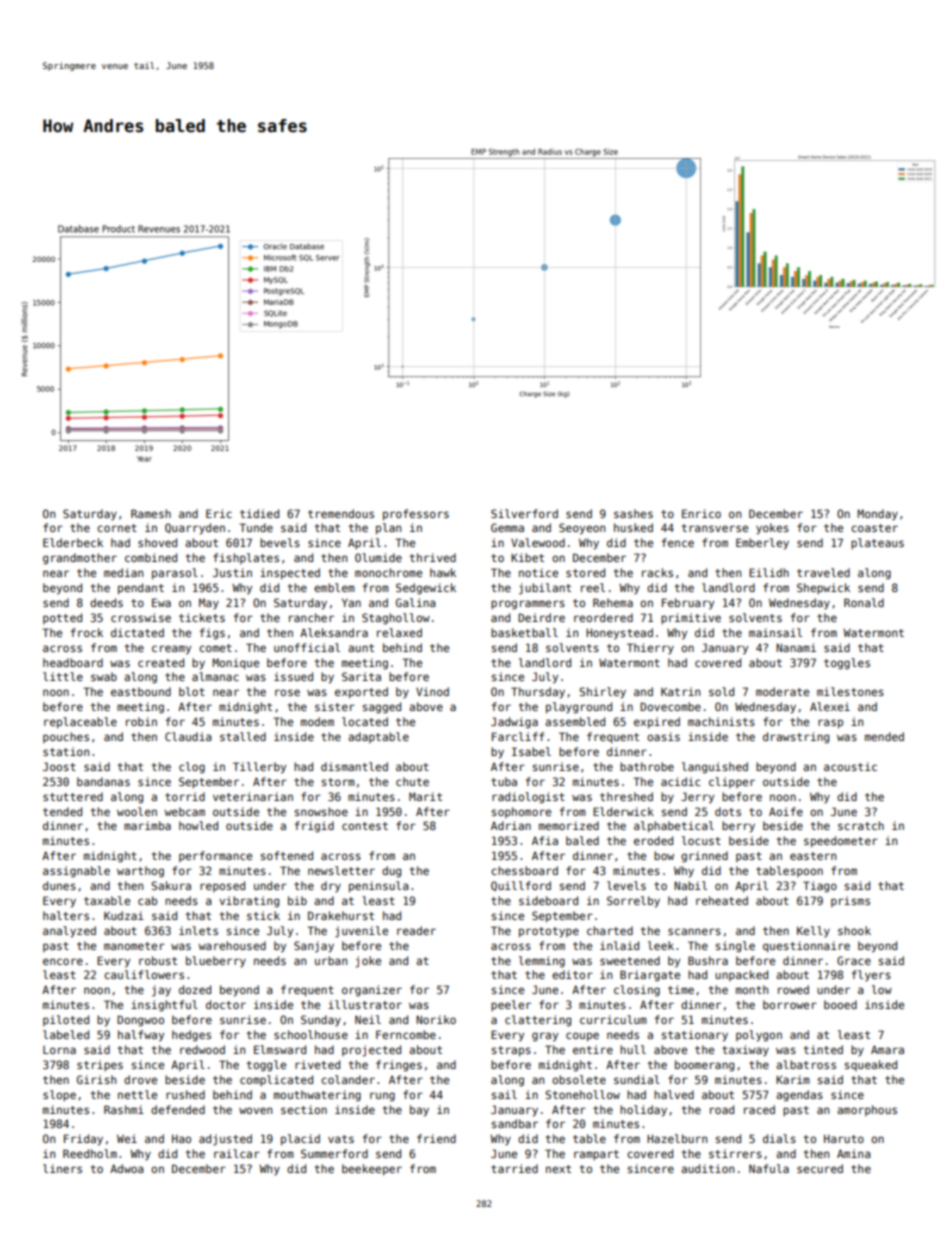 The height and width of the screenshot is (1233, 952). What do you see at coordinates (73, 542) in the screenshot?
I see `Elderbeck` at bounding box center [73, 542].
